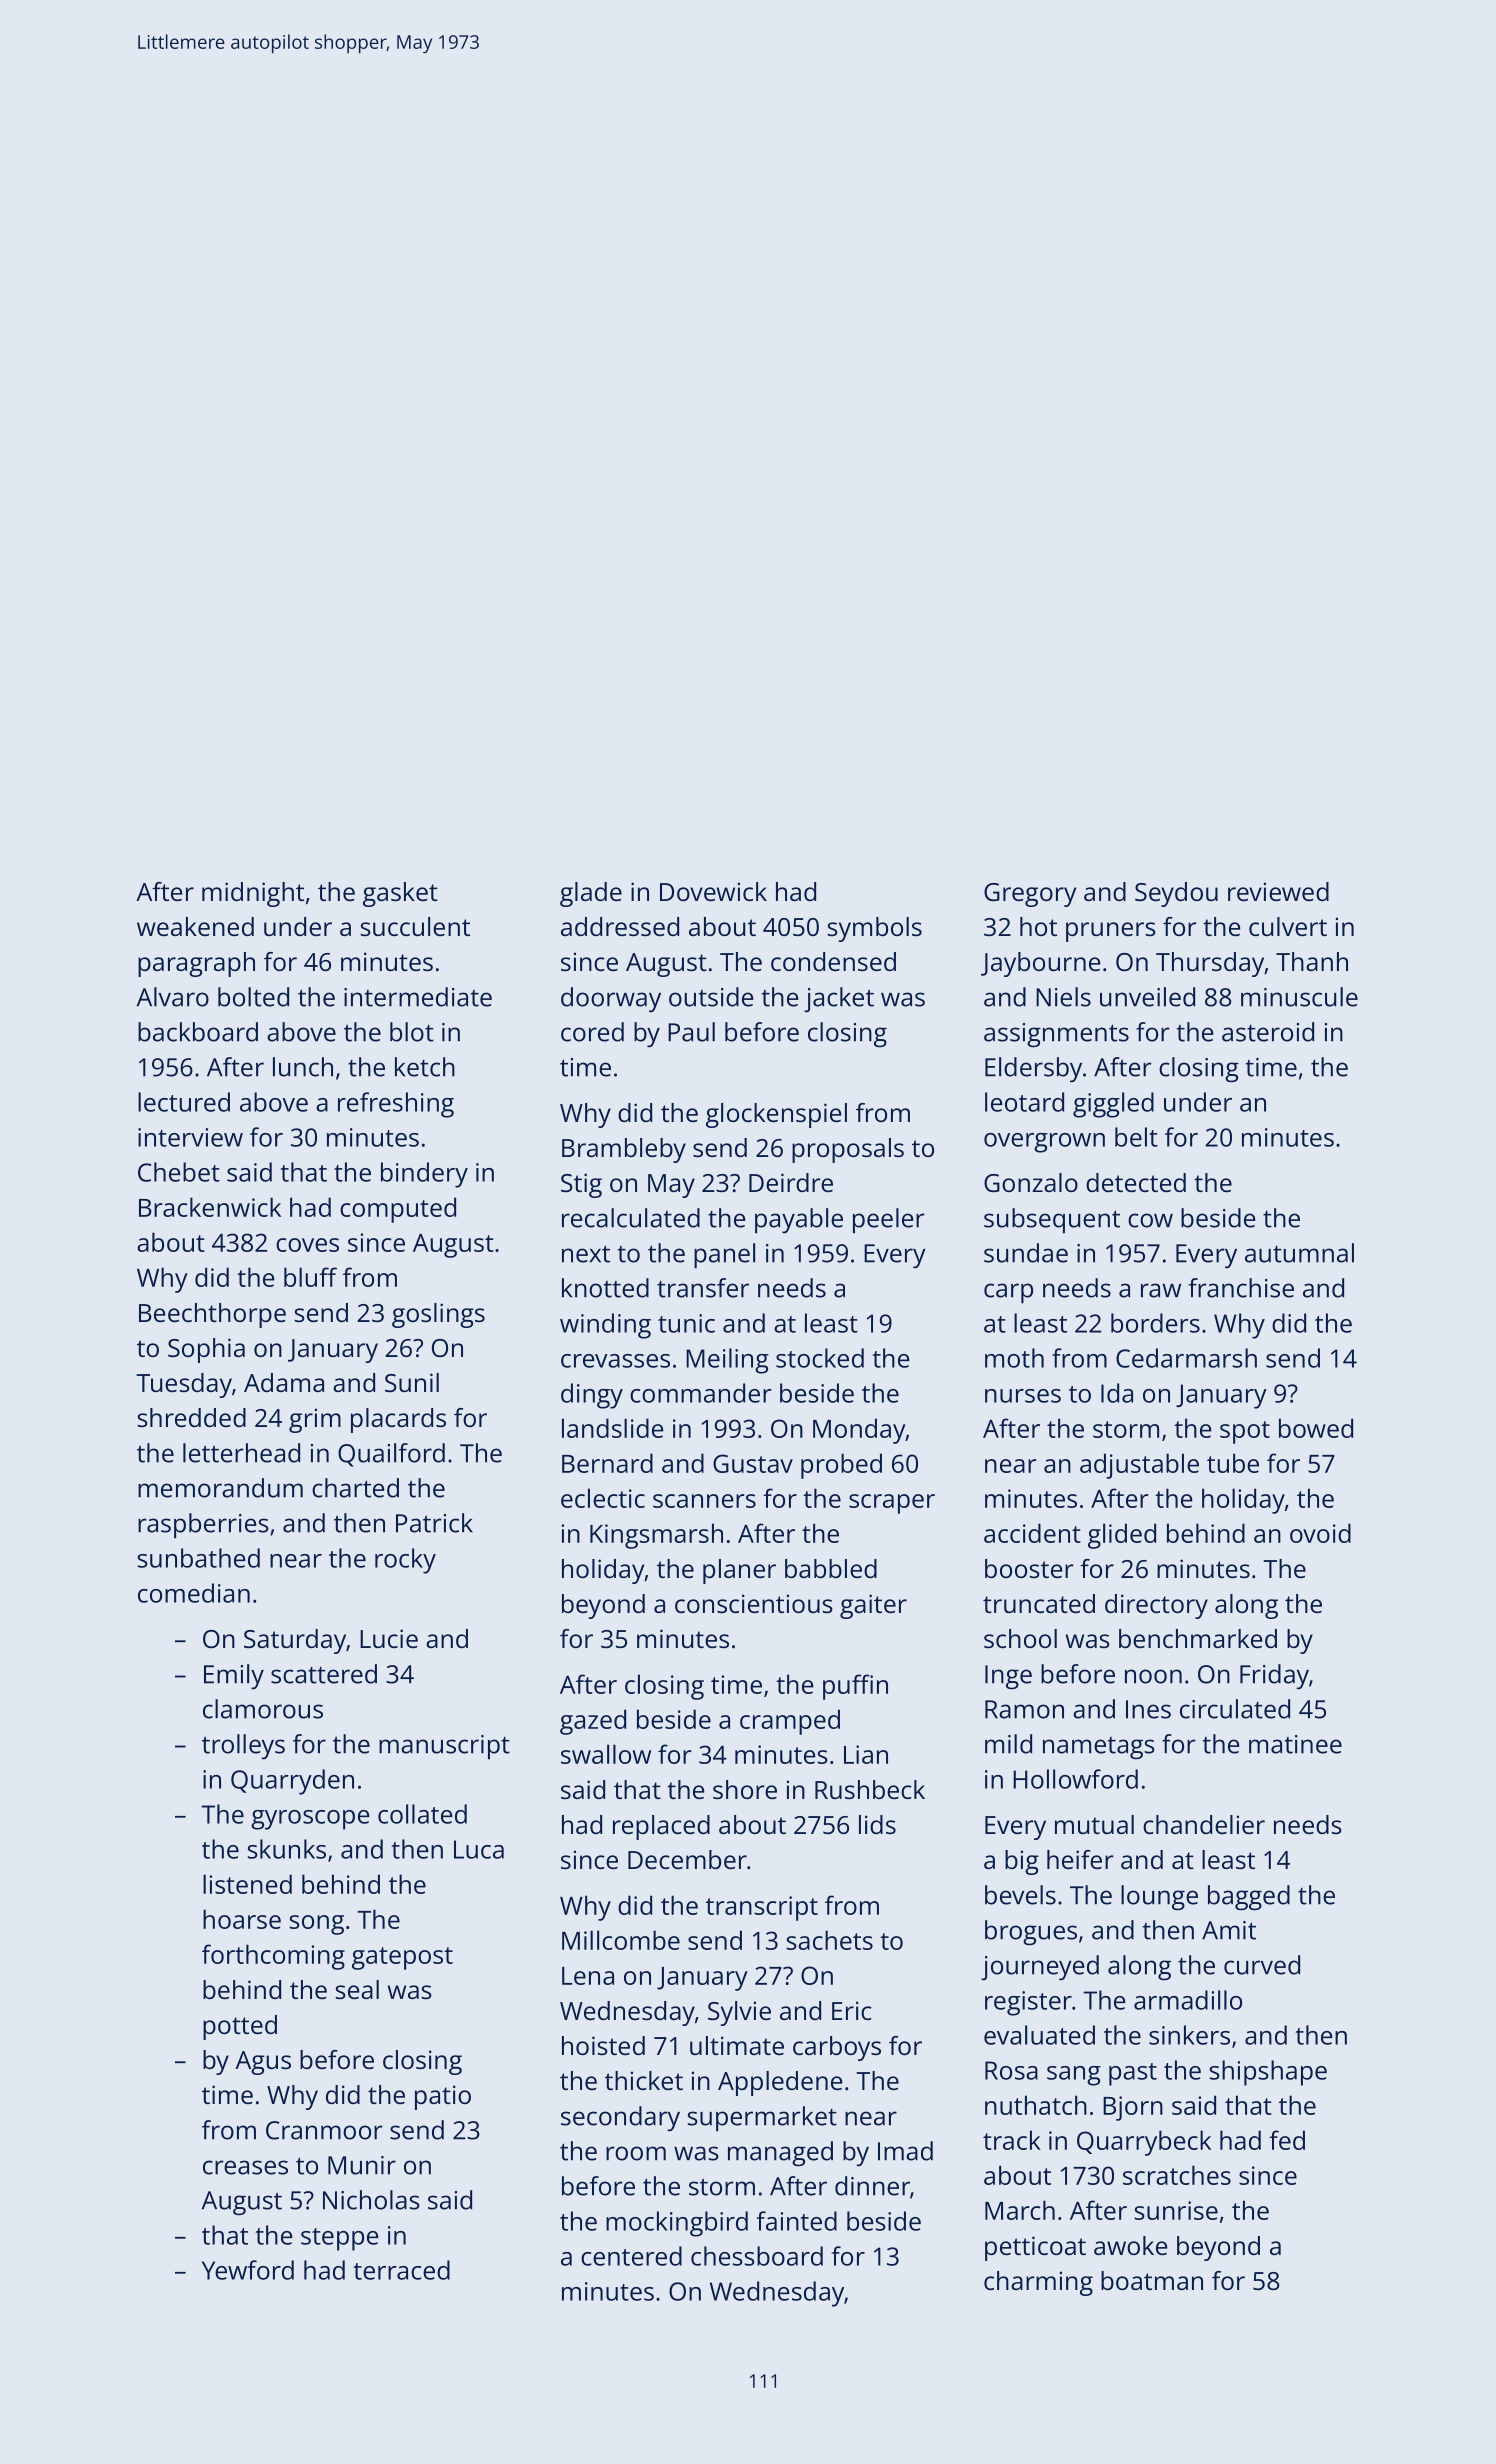 This document has height=2464, width=1496. I want to click on condensed, so click(833, 961).
